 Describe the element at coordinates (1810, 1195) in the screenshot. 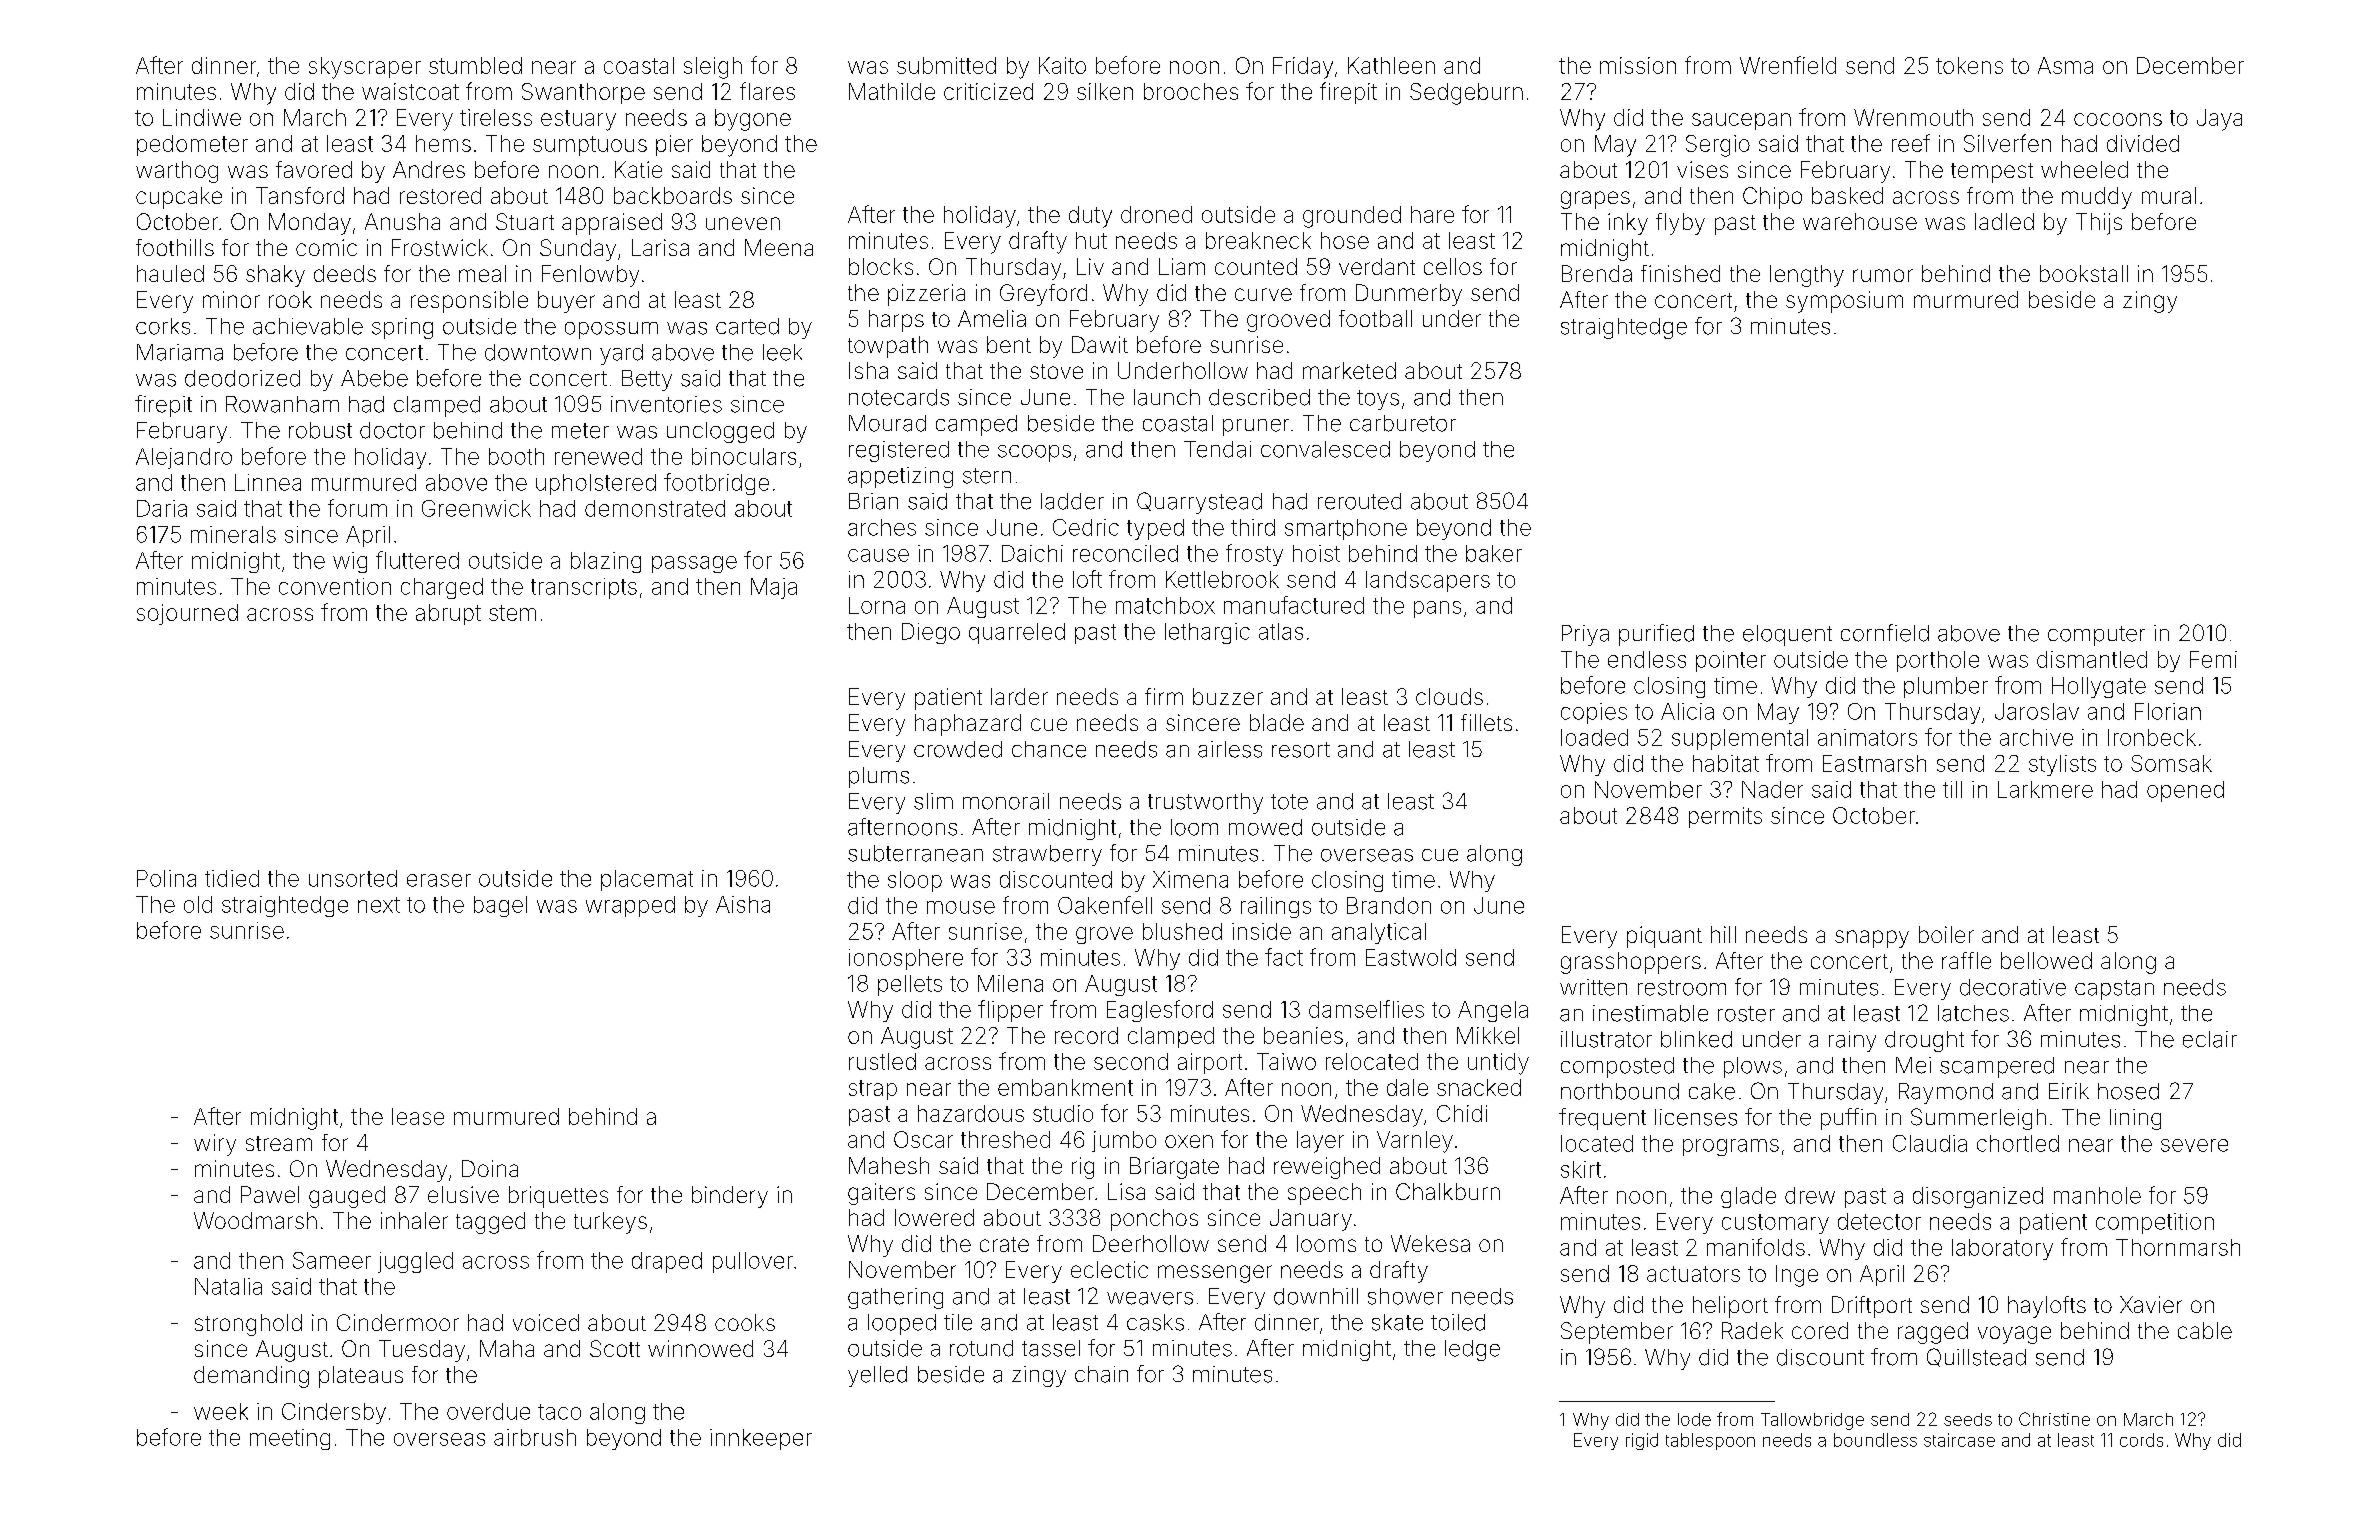

I see `drew` at that location.
